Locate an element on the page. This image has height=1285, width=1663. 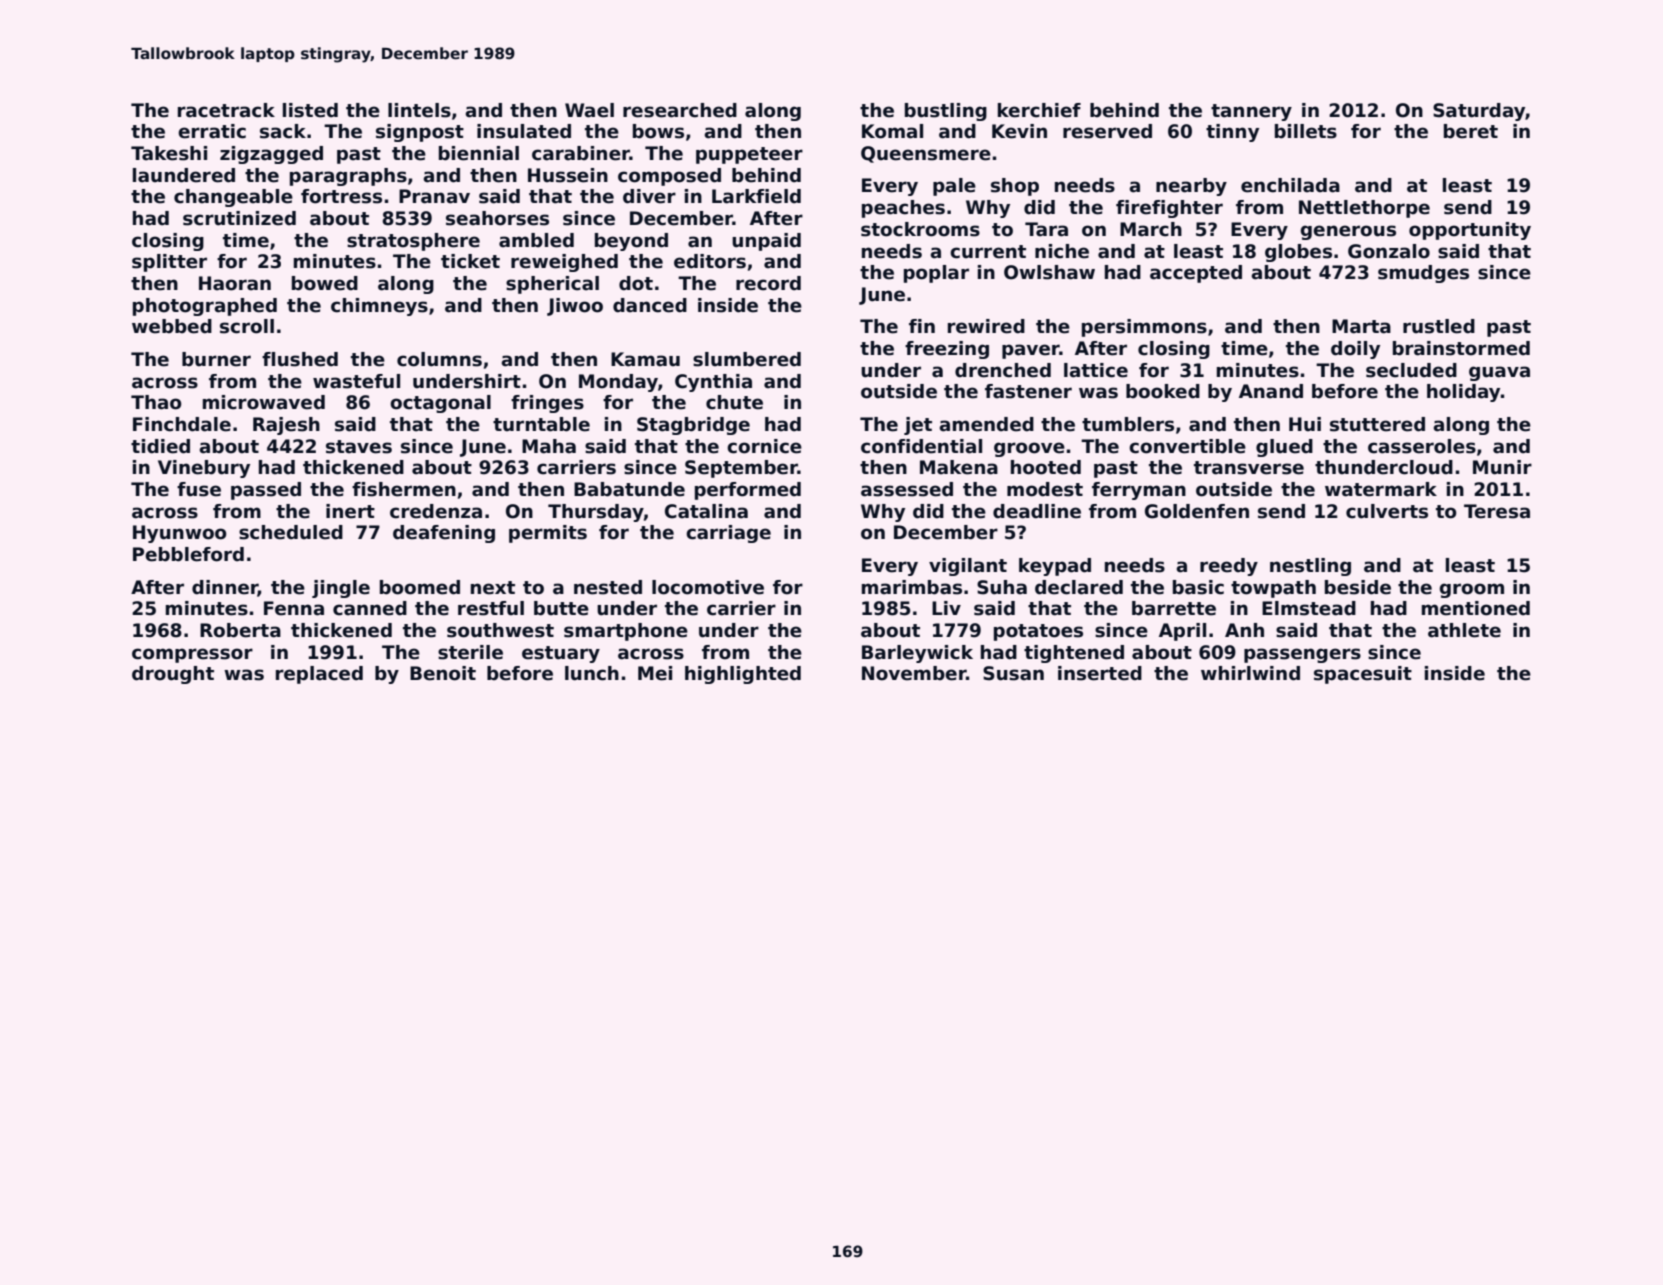
Saturday is located at coordinates (1479, 112).
